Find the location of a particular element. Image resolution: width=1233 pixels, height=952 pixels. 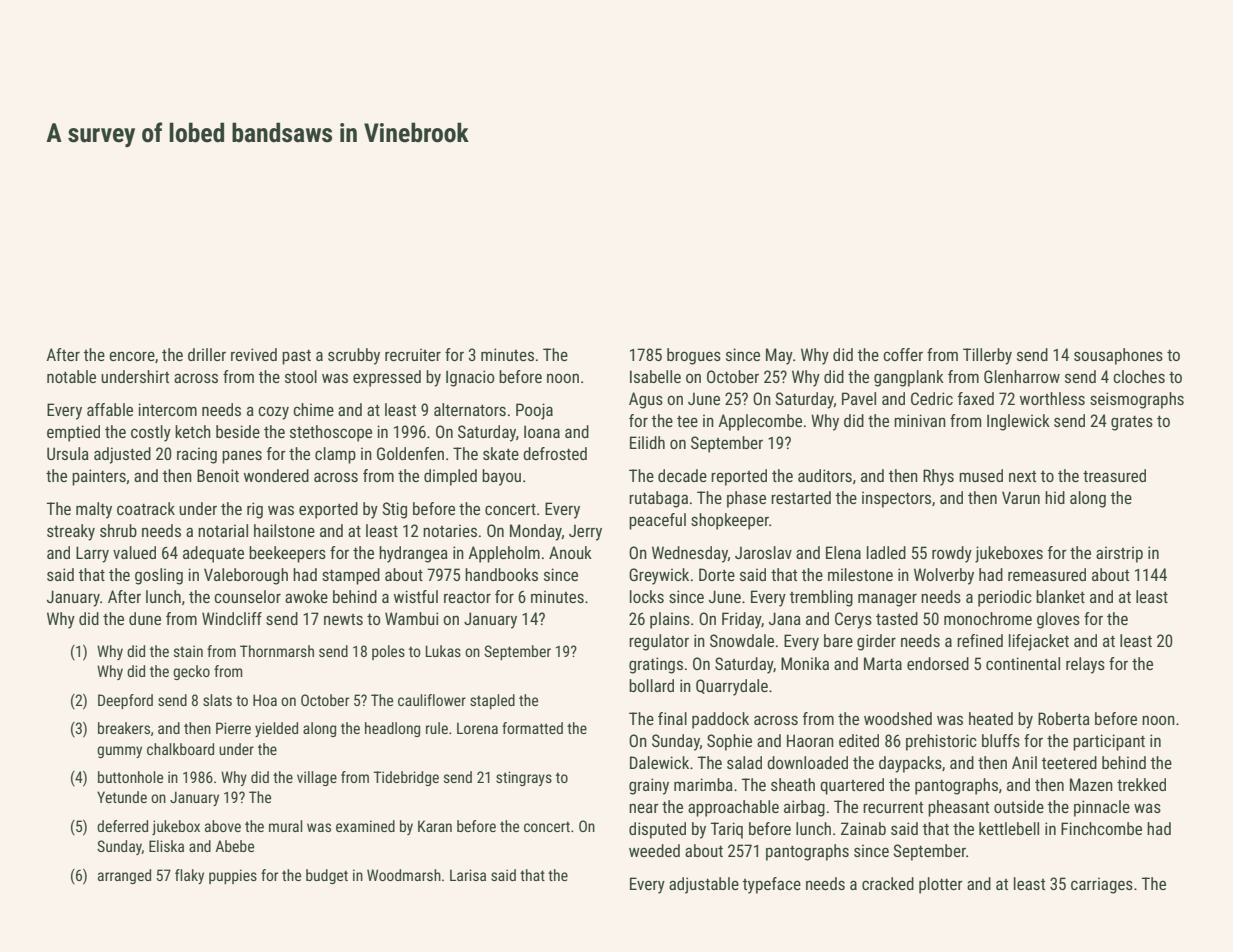

daypacks is located at coordinates (910, 764).
